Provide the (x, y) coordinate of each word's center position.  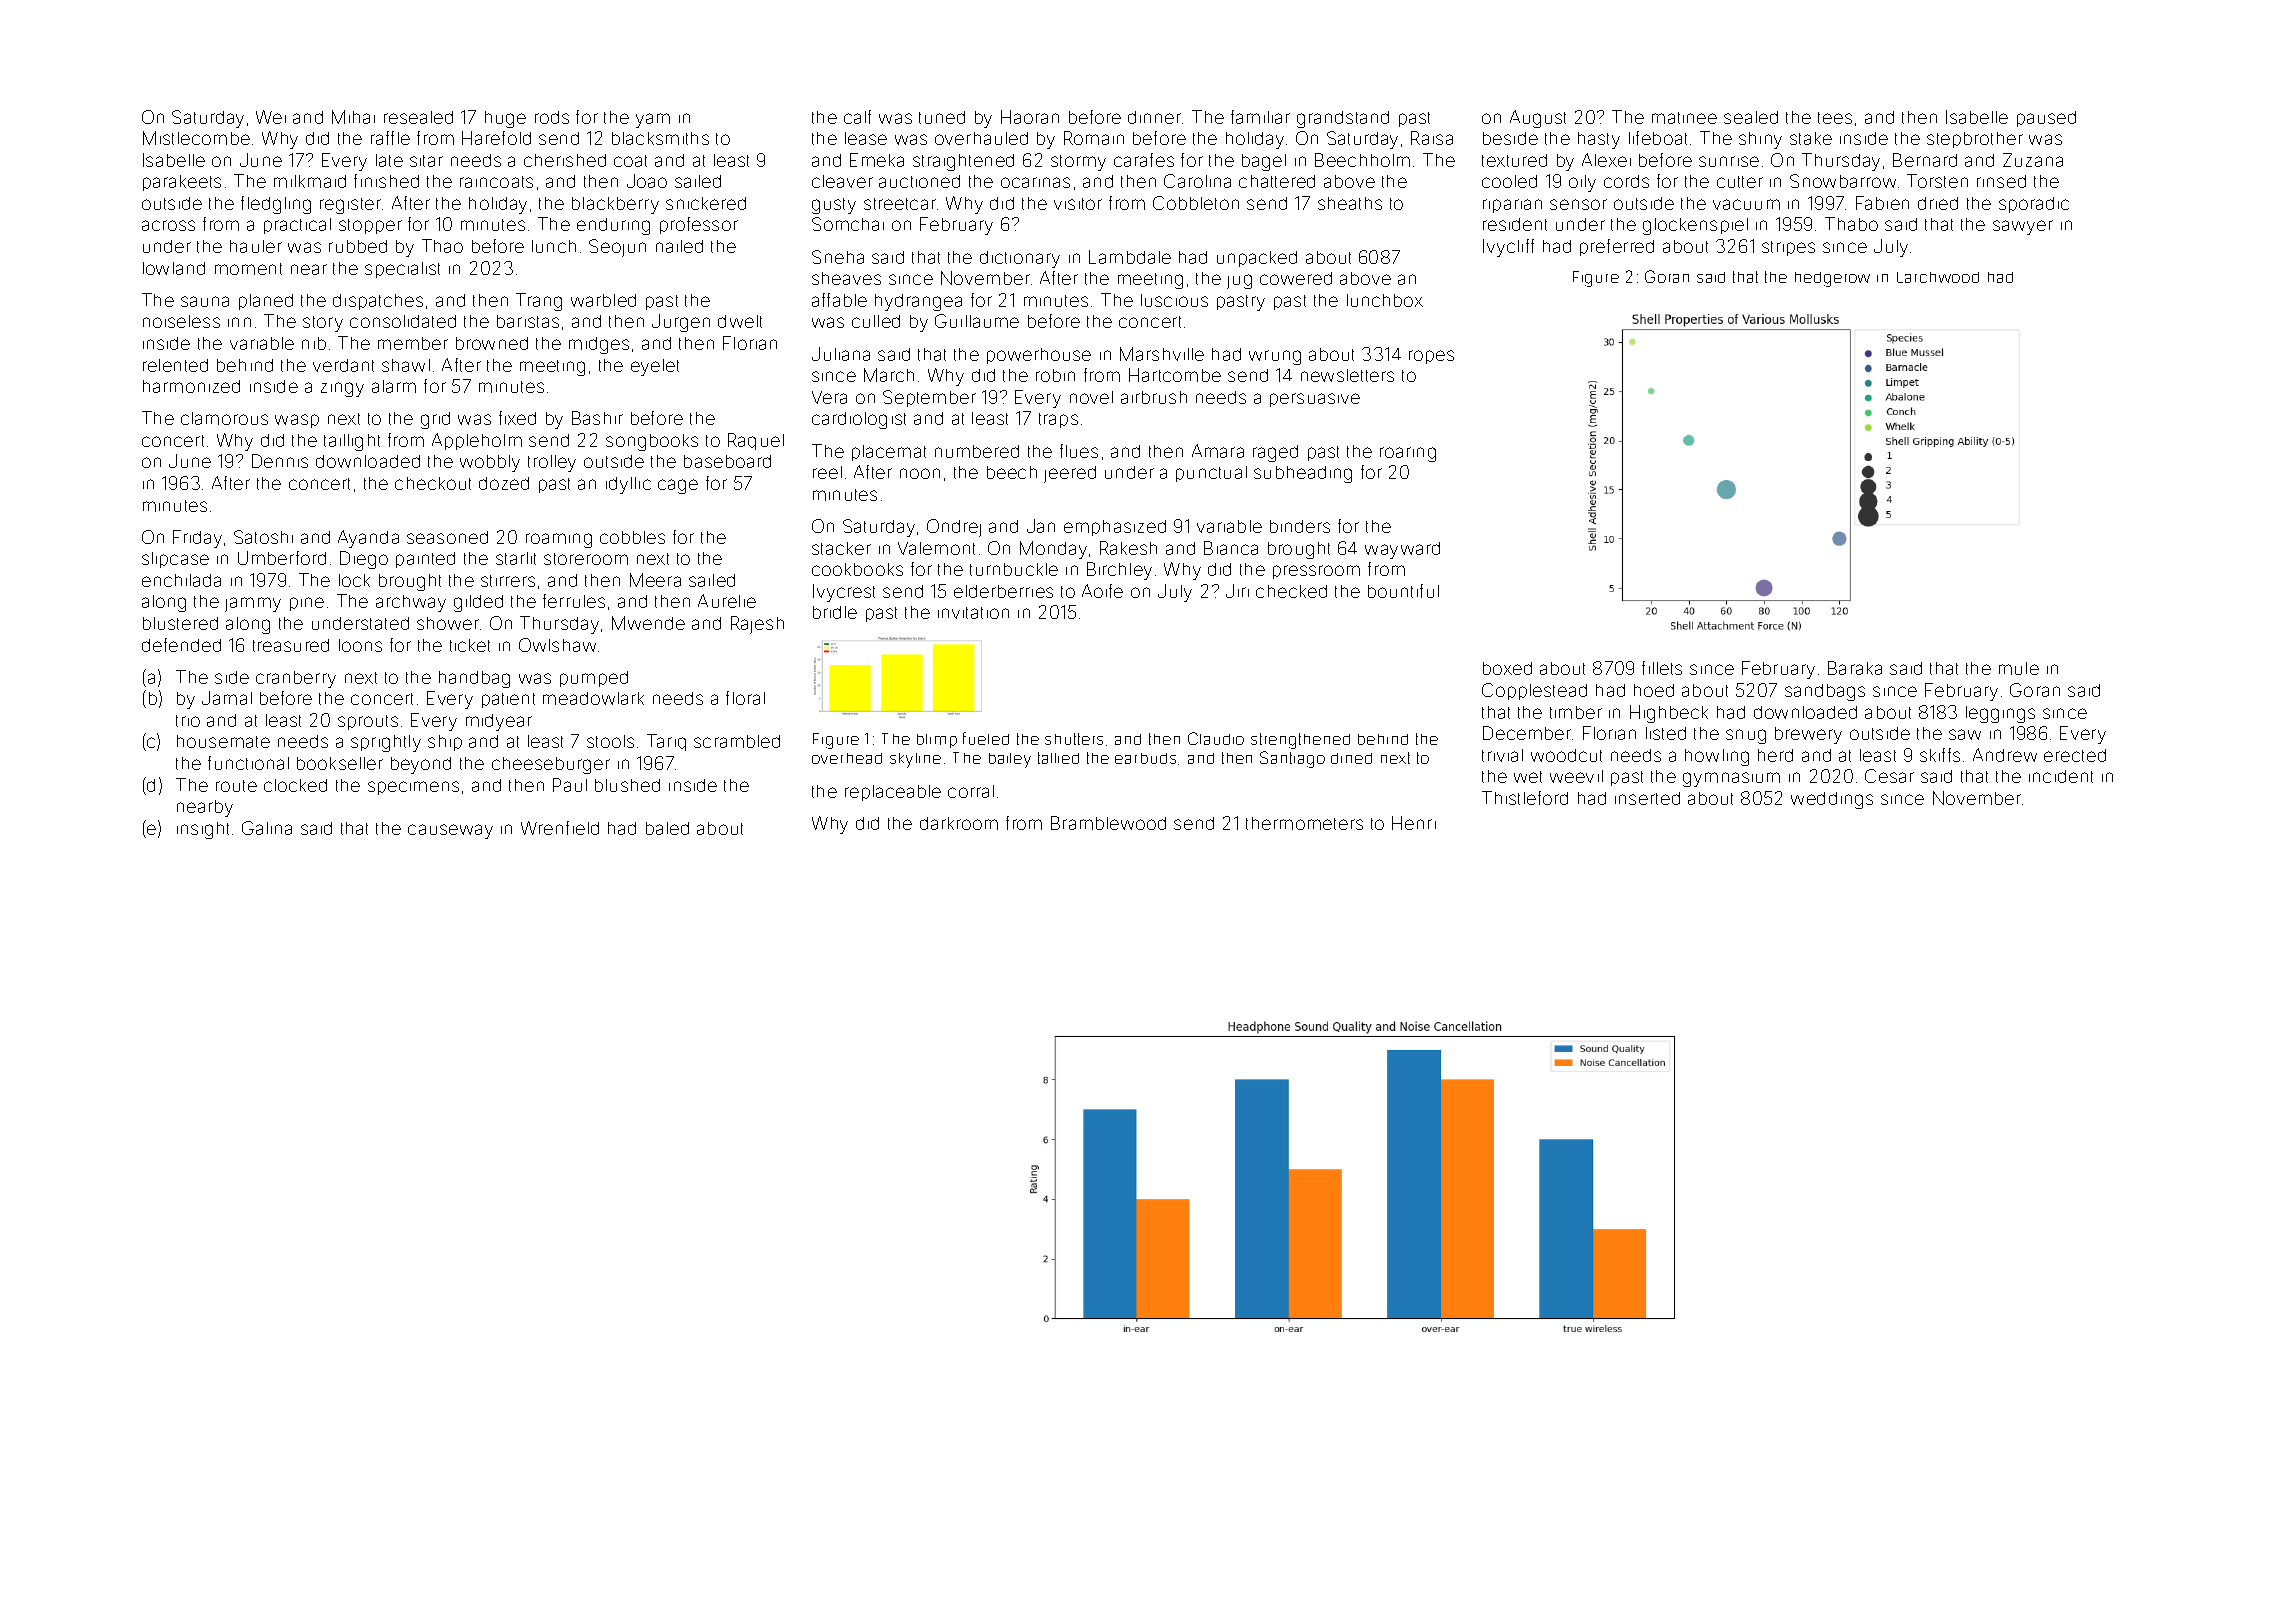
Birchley (1119, 571)
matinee (1684, 118)
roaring (1408, 454)
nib (314, 343)
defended (181, 645)
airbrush (1154, 397)
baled (667, 828)
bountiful (1403, 591)
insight (203, 830)
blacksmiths (660, 138)
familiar (1260, 117)
